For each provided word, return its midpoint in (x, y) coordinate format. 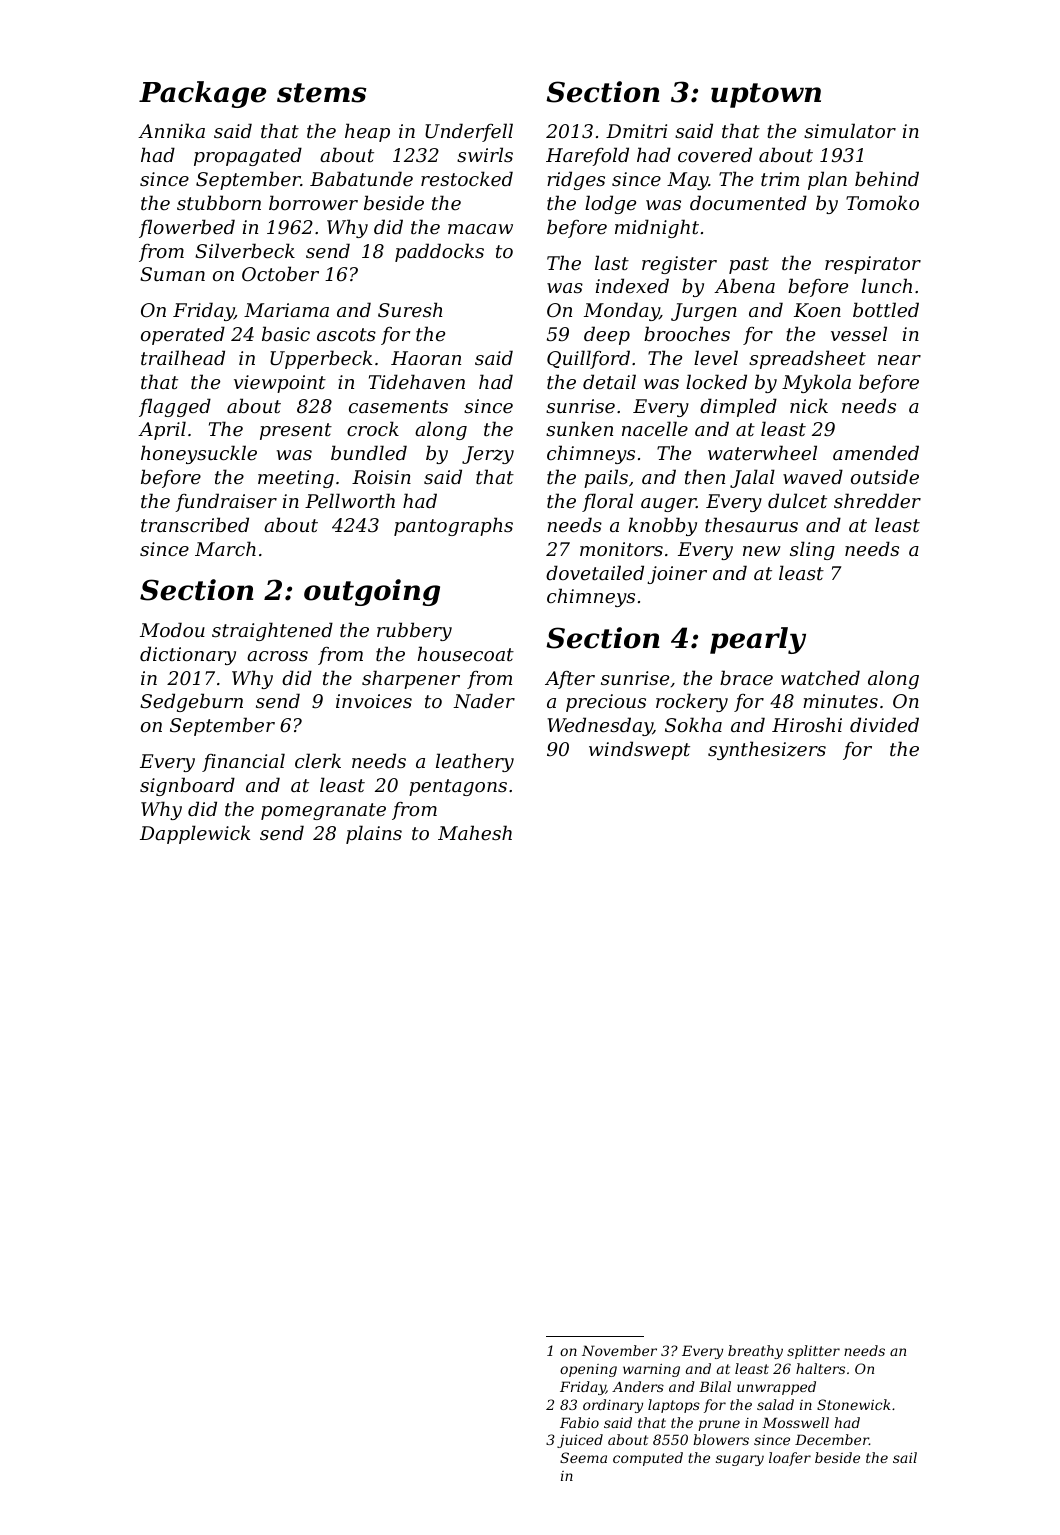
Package (202, 94)
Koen (817, 310)
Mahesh (475, 832)
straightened (272, 631)
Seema (583, 1457)
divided (884, 724)
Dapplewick (195, 834)
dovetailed (595, 572)
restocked (467, 178)
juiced (580, 1441)
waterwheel (762, 452)
